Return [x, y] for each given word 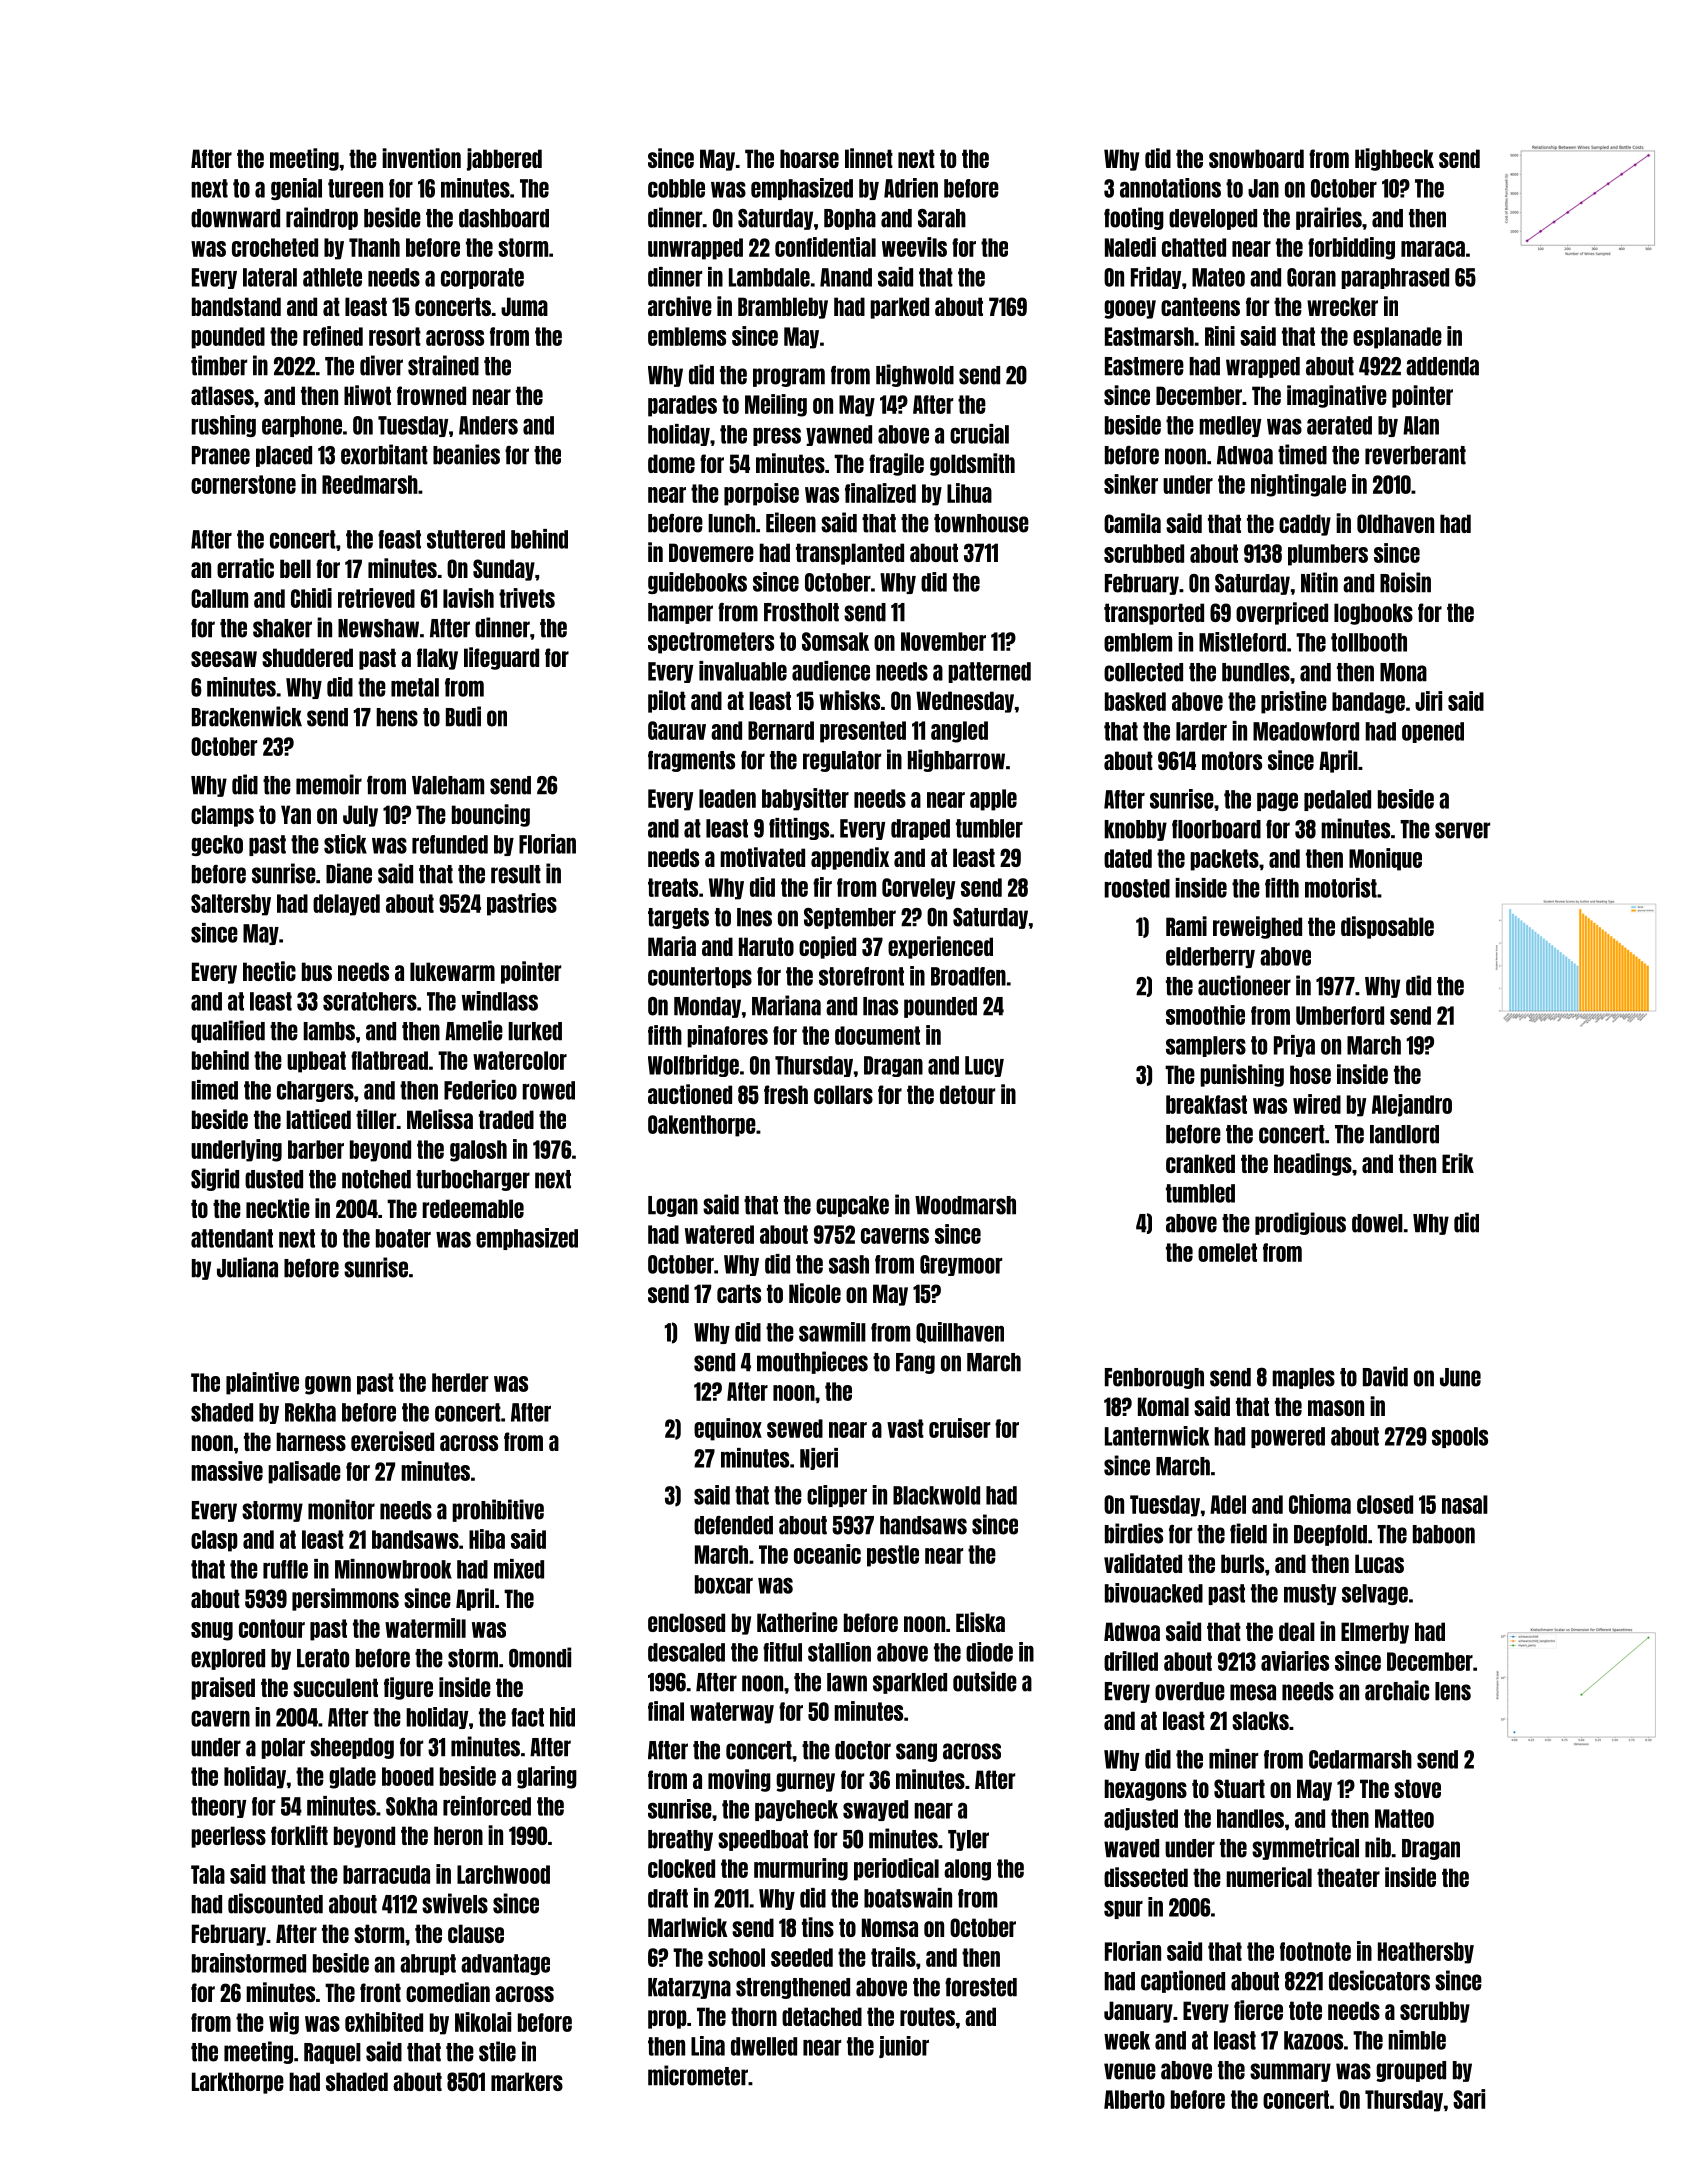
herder [460, 1382]
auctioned [690, 1094]
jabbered [504, 159]
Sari [1469, 2099]
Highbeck [1394, 159]
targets [678, 918]
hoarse [809, 158]
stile [497, 2051]
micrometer [698, 2075]
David [1385, 1376]
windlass [500, 1001]
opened [1433, 732]
